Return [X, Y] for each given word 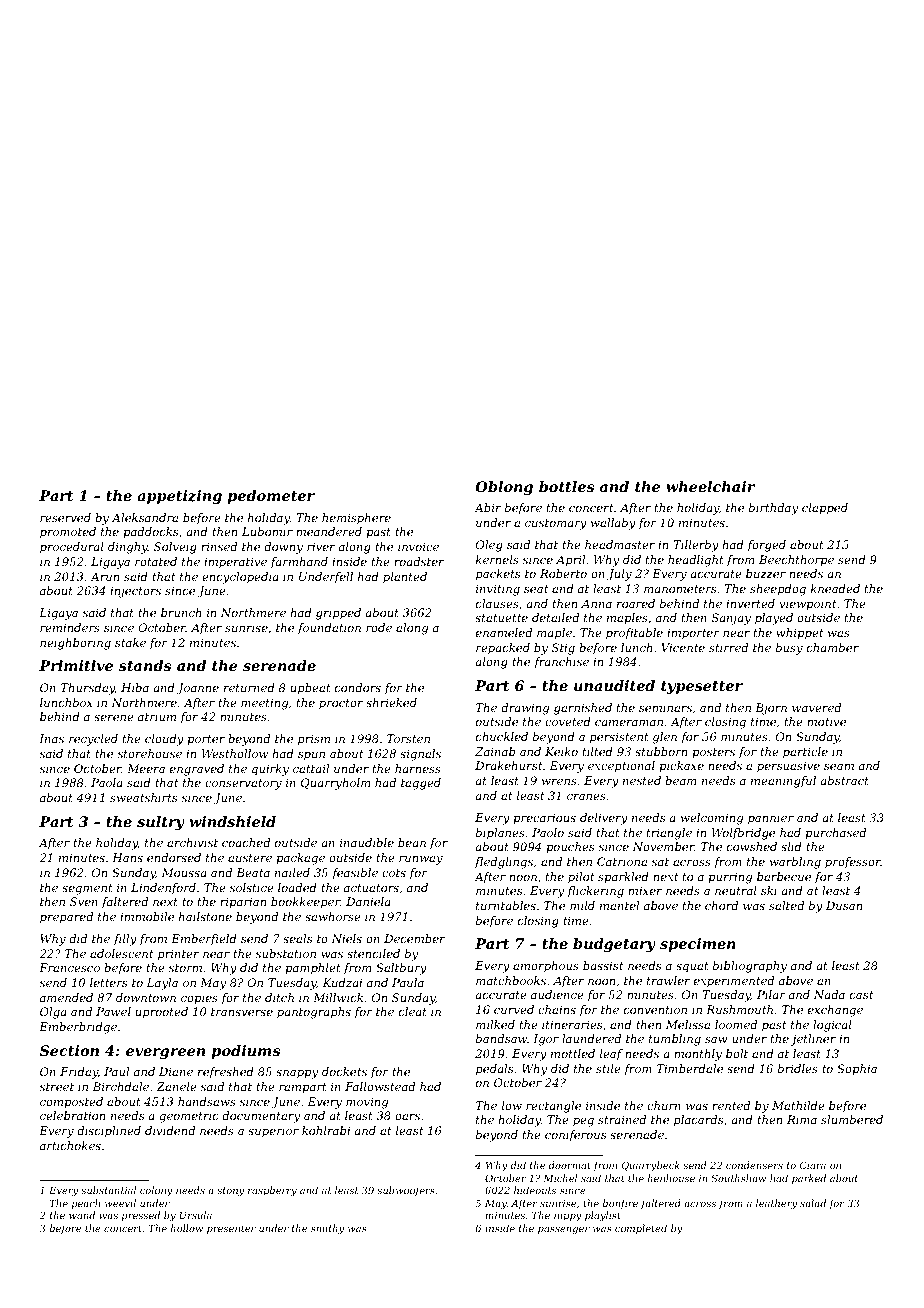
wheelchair [710, 486]
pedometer [271, 497]
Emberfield [204, 940]
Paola [107, 782]
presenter [231, 1229]
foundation [329, 628]
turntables [506, 905]
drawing [525, 709]
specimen [698, 945]
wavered [816, 707]
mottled [573, 1053]
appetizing [179, 497]
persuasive [788, 767]
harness [418, 768]
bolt [737, 1053]
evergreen [165, 1053]
